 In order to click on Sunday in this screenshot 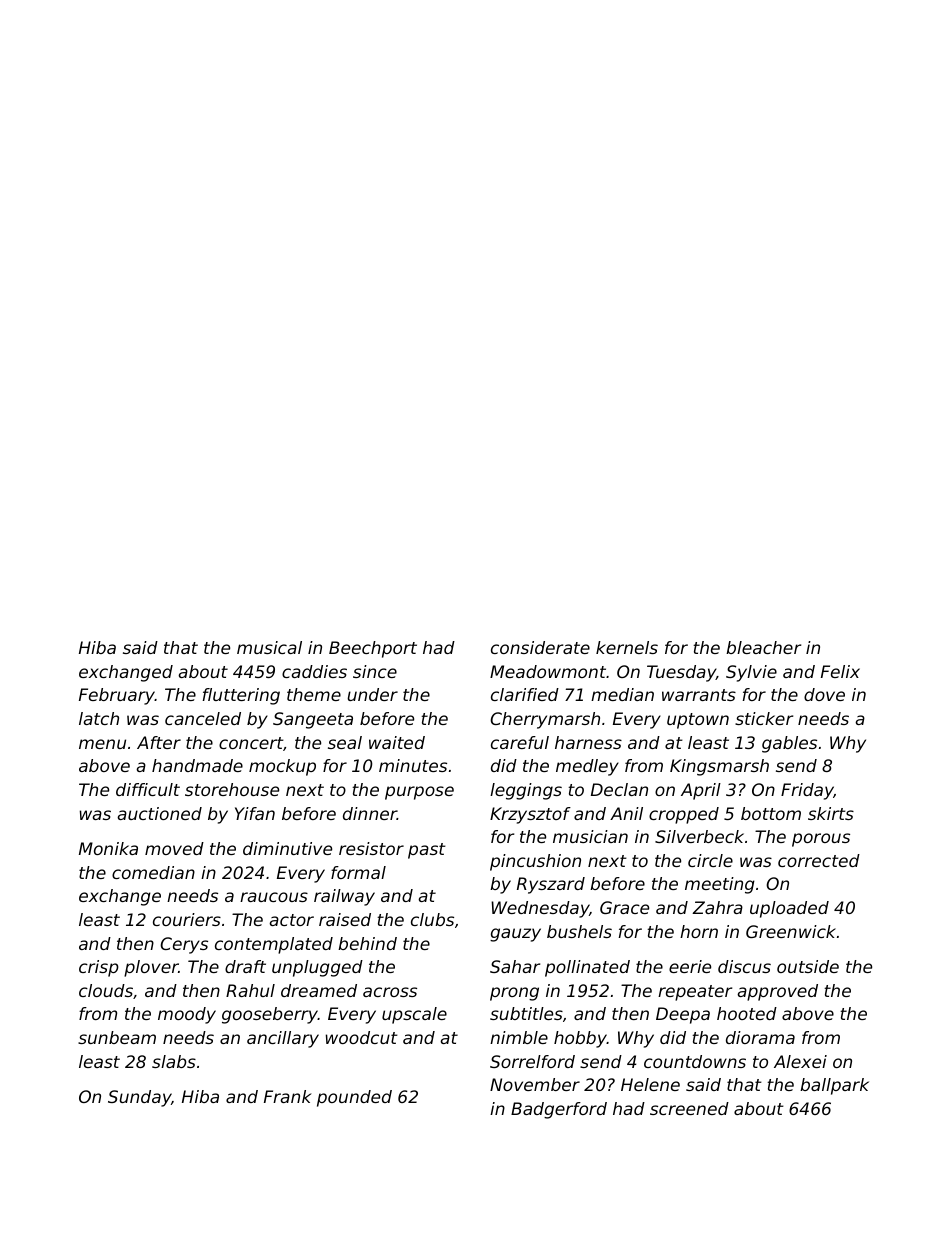, I will do `click(139, 1098)`.
